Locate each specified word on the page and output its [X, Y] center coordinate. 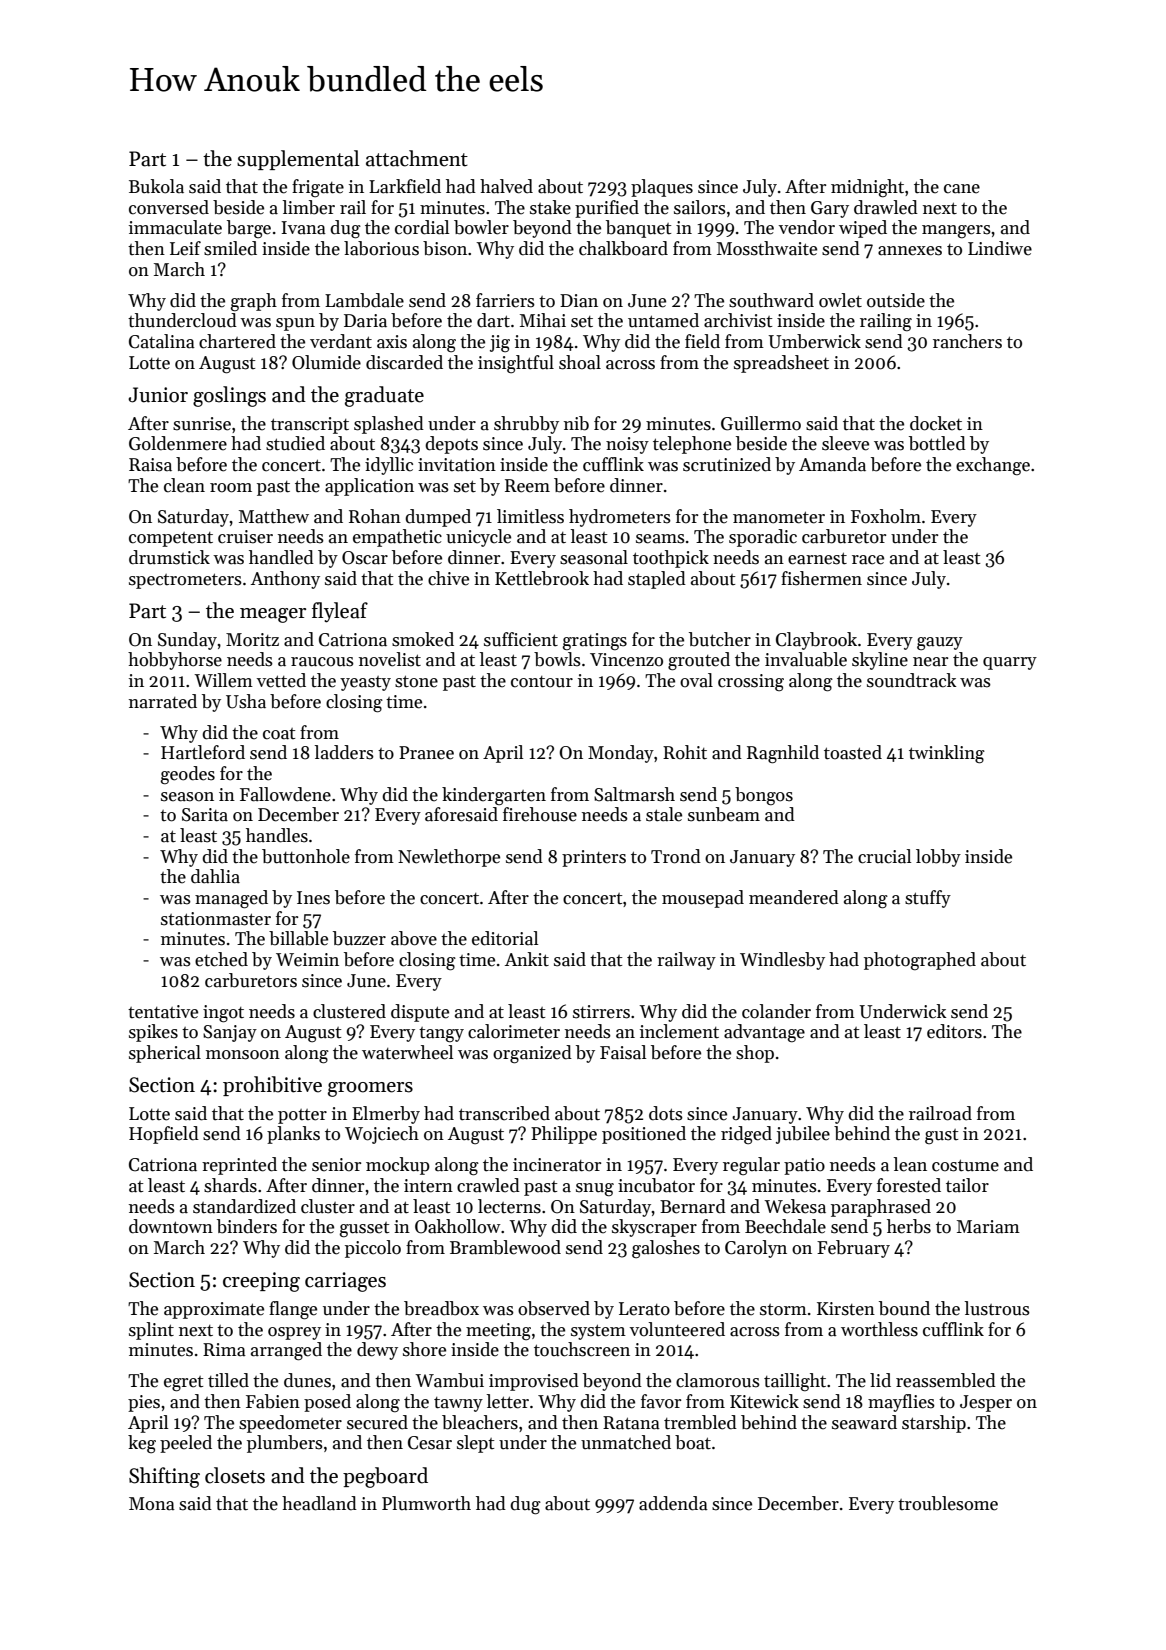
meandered [794, 897]
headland [319, 1503]
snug [595, 1189]
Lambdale [364, 300]
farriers [505, 300]
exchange [993, 466]
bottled [937, 443]
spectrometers [185, 581]
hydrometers [620, 518]
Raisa [150, 465]
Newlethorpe [449, 858]
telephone [692, 445]
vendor [807, 227]
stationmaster [216, 919]
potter [302, 1116]
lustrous [997, 1308]
